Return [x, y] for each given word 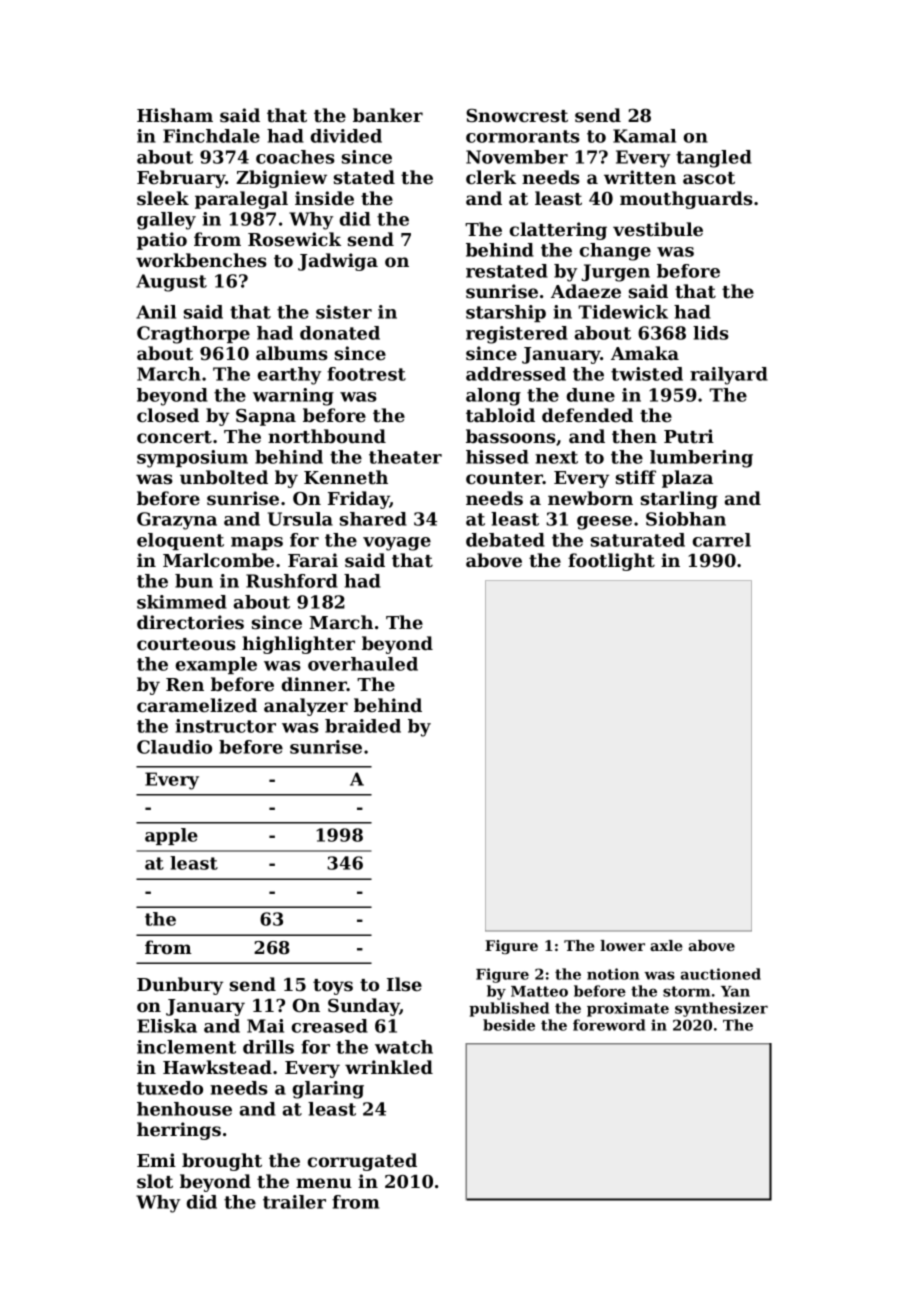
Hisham [175, 115]
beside [509, 1025]
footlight [611, 562]
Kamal [644, 136]
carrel [722, 540]
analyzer [306, 707]
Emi [156, 1160]
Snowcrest [517, 115]
